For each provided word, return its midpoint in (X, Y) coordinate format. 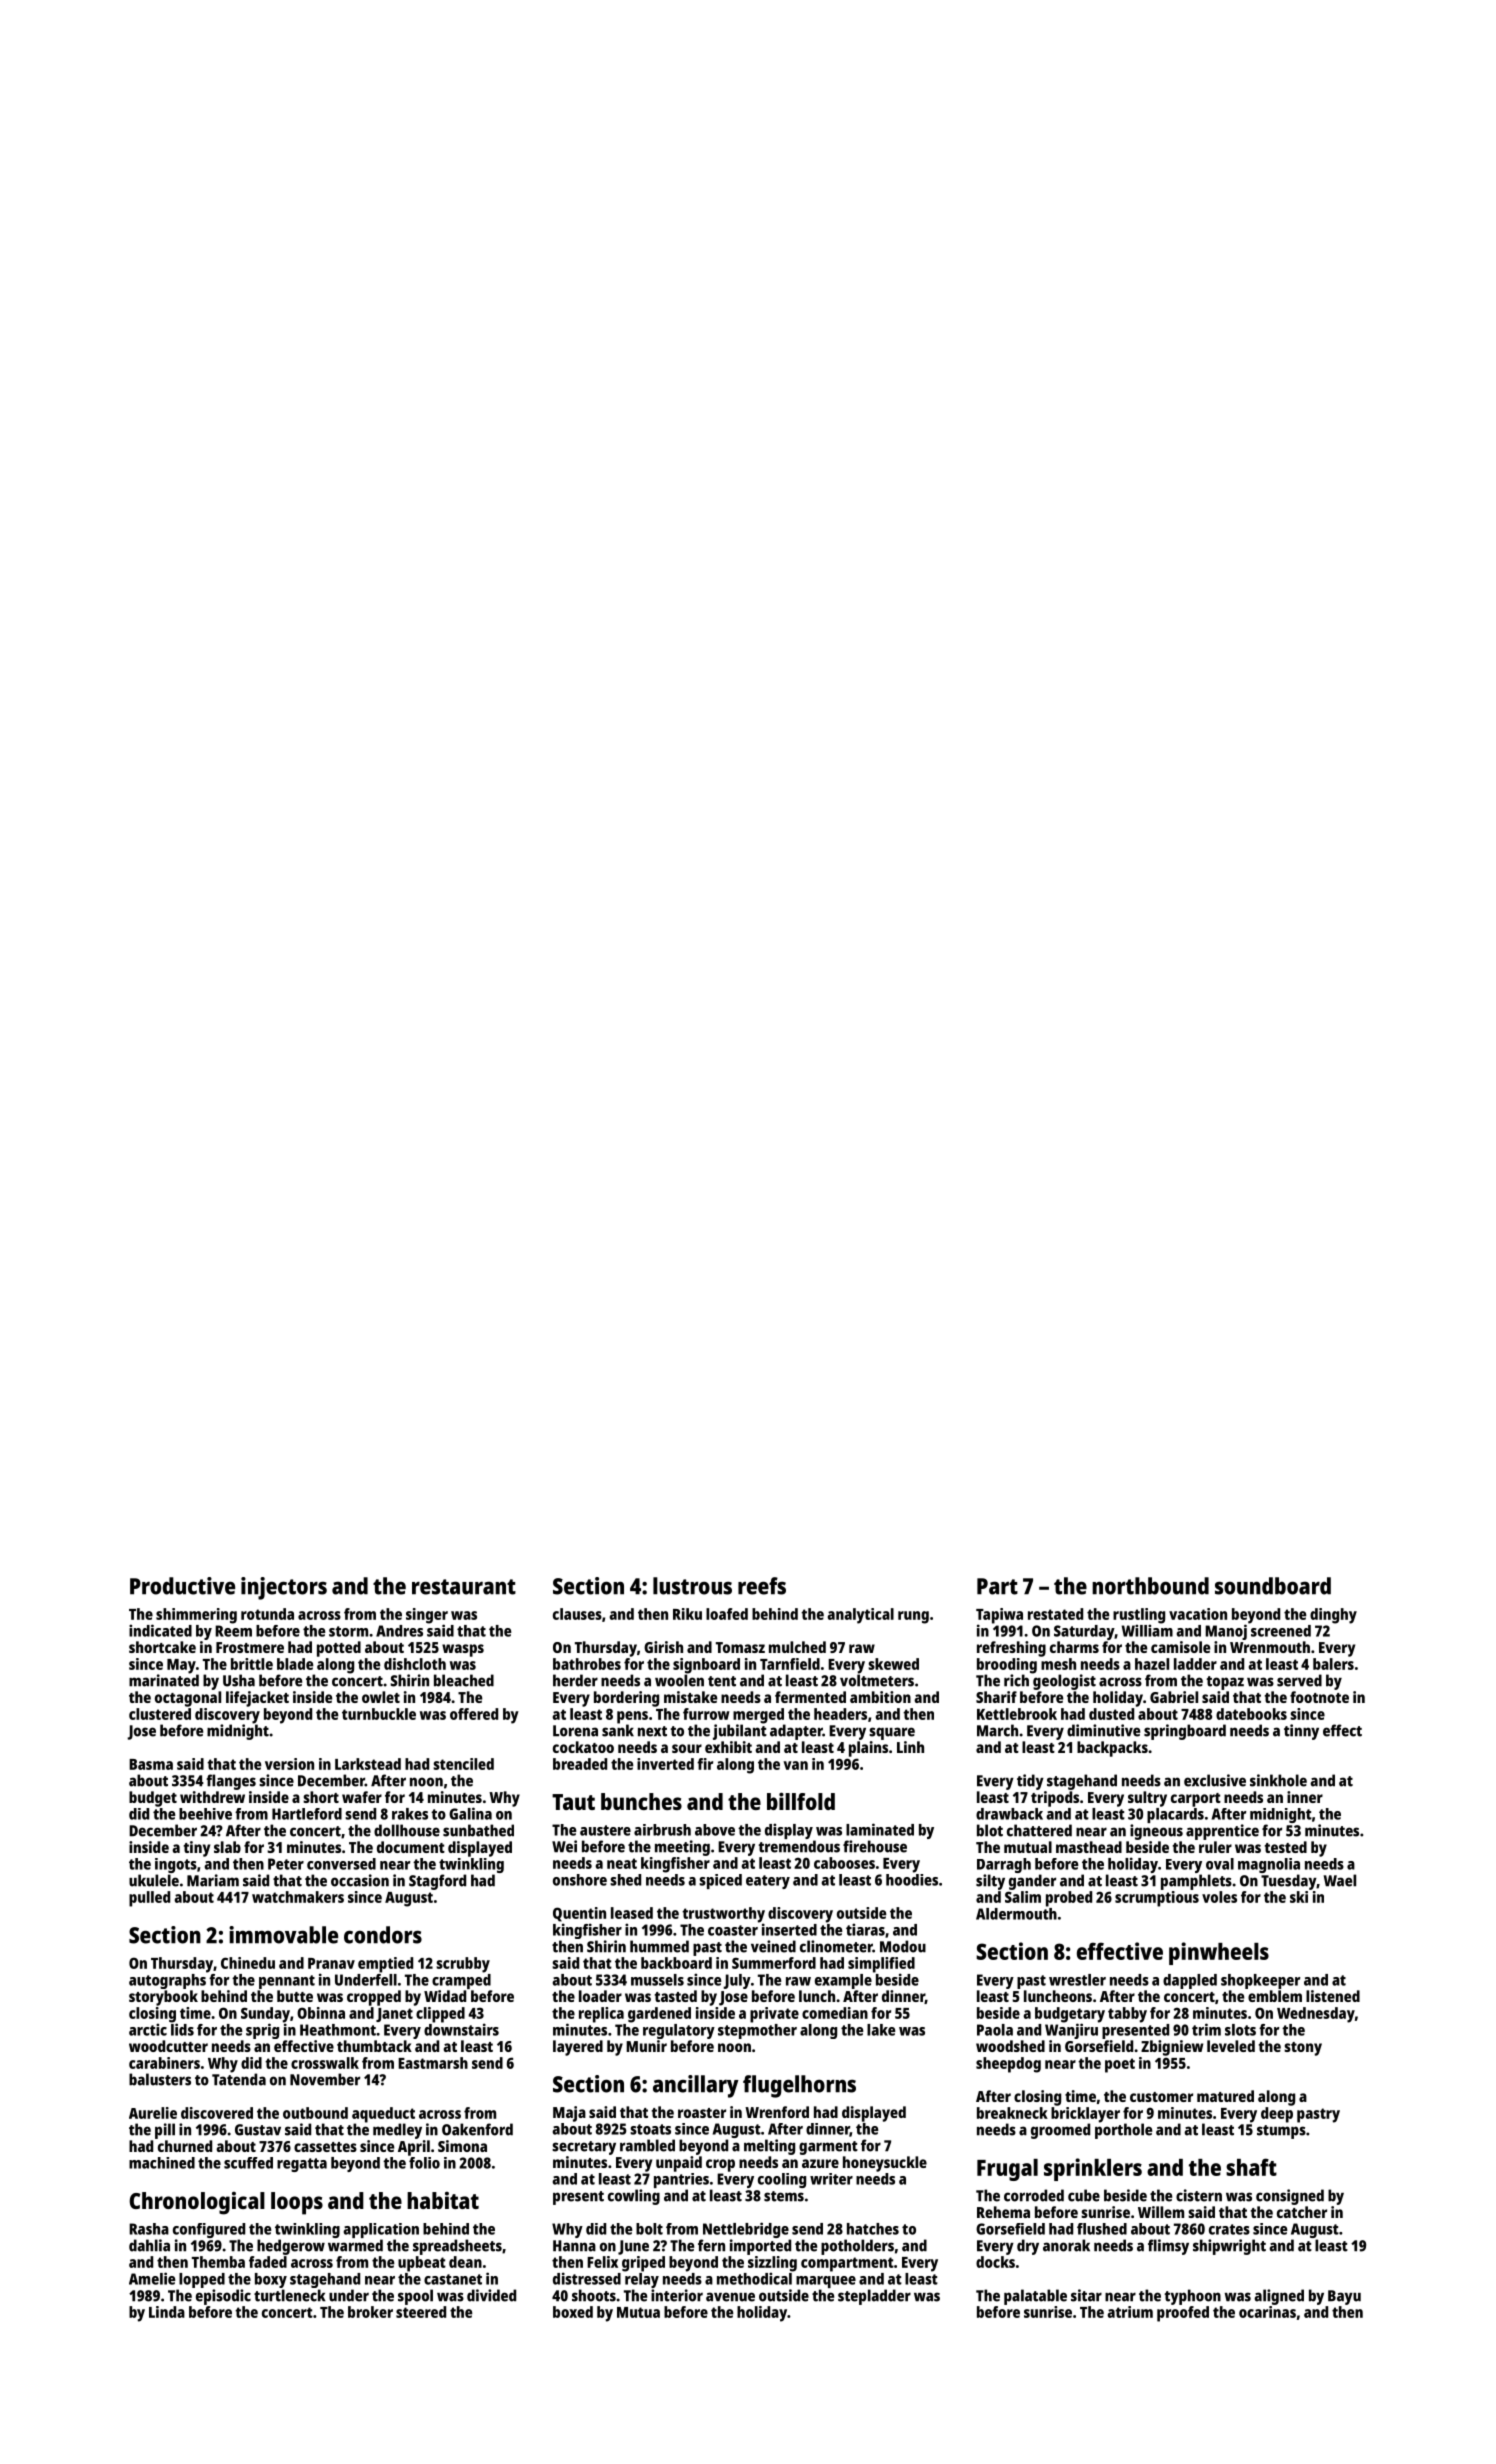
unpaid (679, 2164)
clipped (440, 2015)
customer (1161, 2097)
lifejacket (257, 1699)
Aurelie (153, 2113)
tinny (1301, 1732)
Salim (1023, 1897)
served (1299, 1680)
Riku (687, 1614)
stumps (1281, 2132)
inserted (789, 1929)
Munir (646, 2046)
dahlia (149, 2245)
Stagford (437, 1882)
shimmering (196, 1616)
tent (722, 1681)
